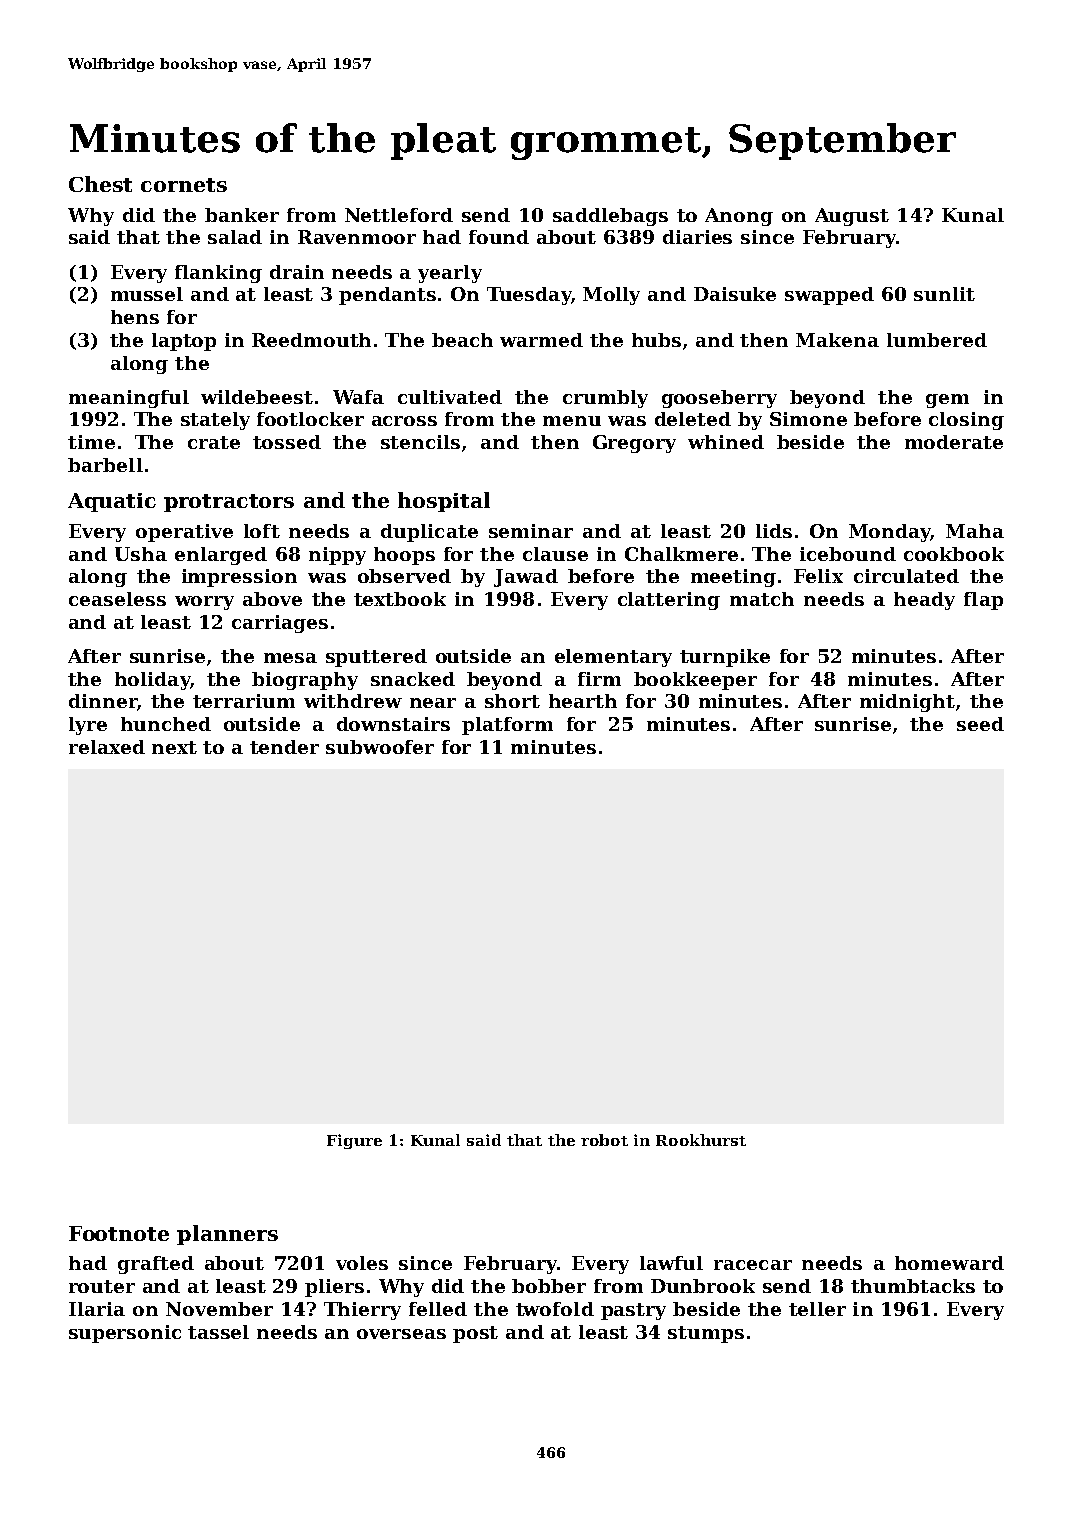  I want to click on supersonic, so click(125, 1334).
